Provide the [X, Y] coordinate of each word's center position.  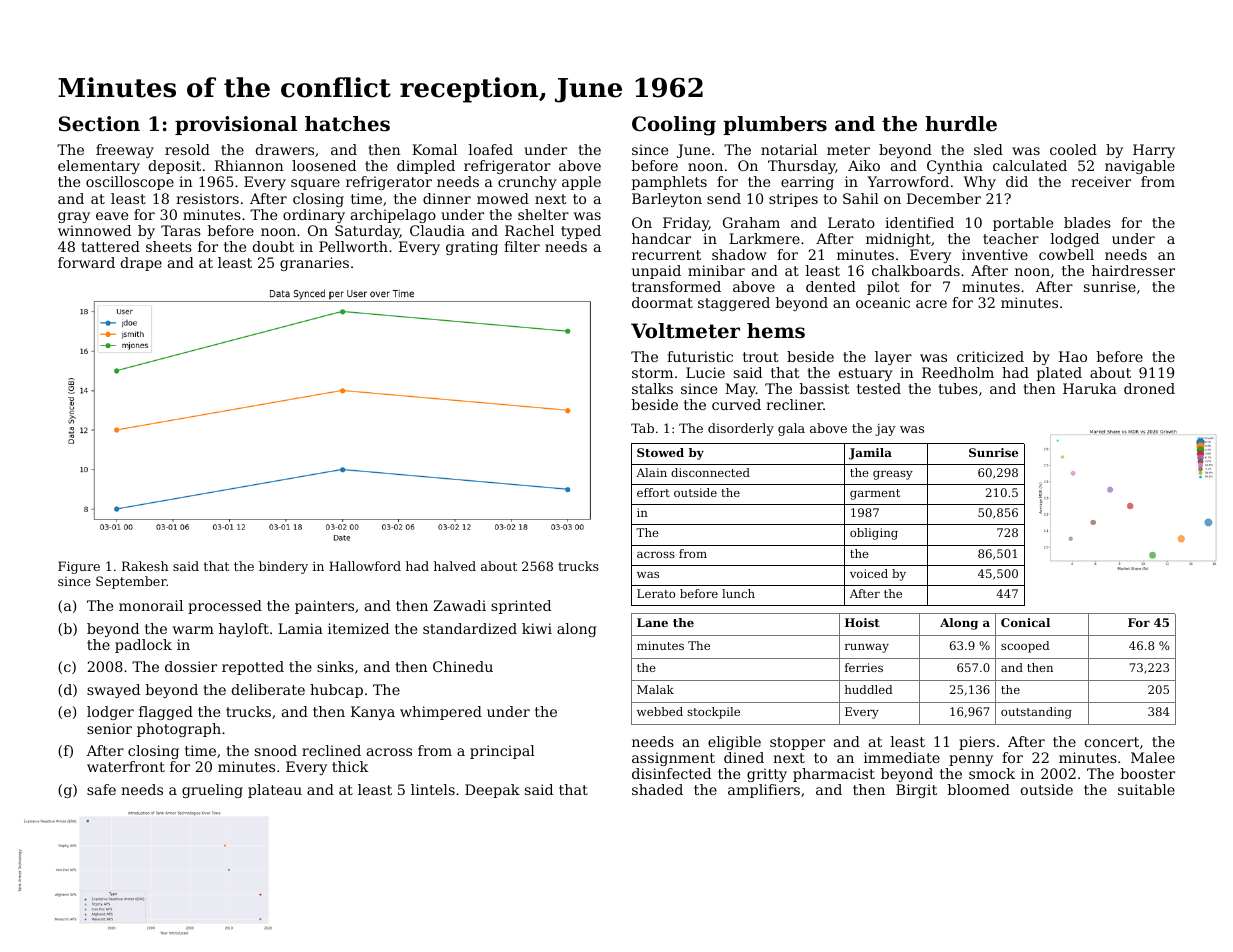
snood [276, 750]
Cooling [674, 126]
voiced [869, 573]
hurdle [961, 124]
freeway [125, 151]
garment [875, 494]
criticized [990, 356]
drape [141, 264]
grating [472, 248]
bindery [283, 567]
